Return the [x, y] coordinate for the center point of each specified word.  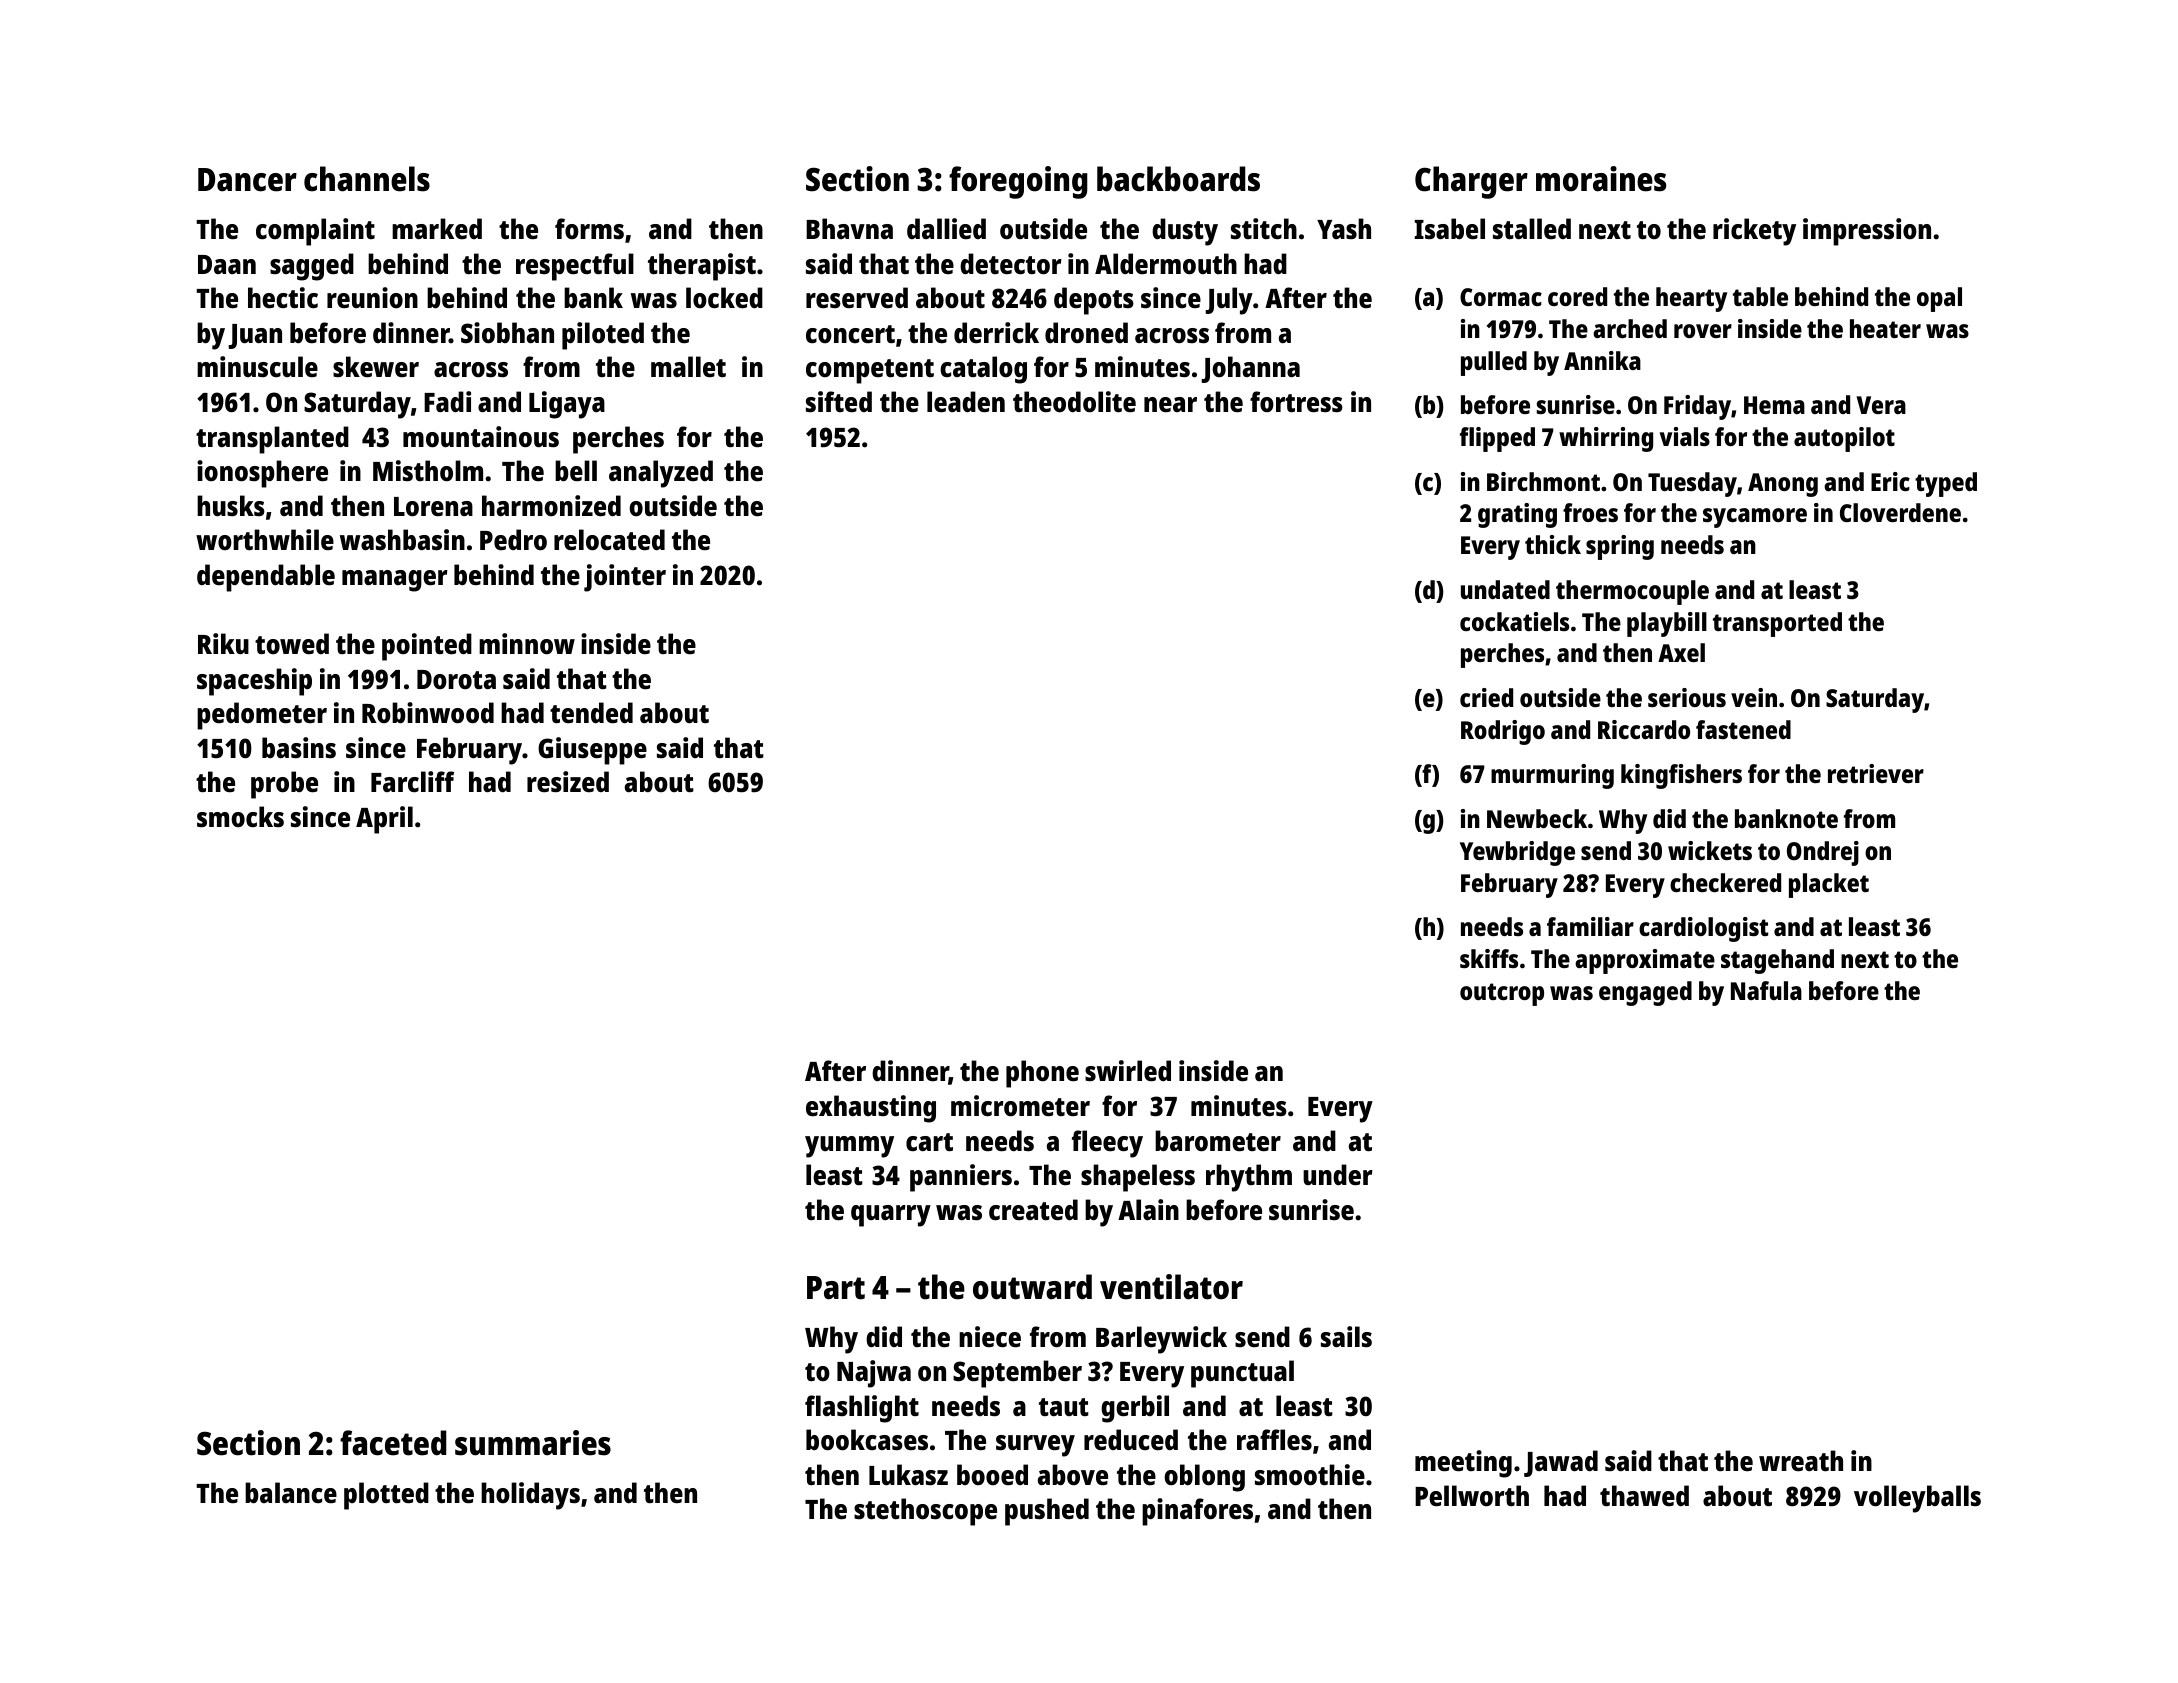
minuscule [257, 366]
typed [1946, 484]
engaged [1645, 993]
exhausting [871, 1109]
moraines [1601, 179]
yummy [849, 1147]
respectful [575, 267]
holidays [530, 1496]
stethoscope [925, 1512]
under [1338, 1175]
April [384, 820]
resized [568, 781]
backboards [1178, 179]
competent [870, 371]
